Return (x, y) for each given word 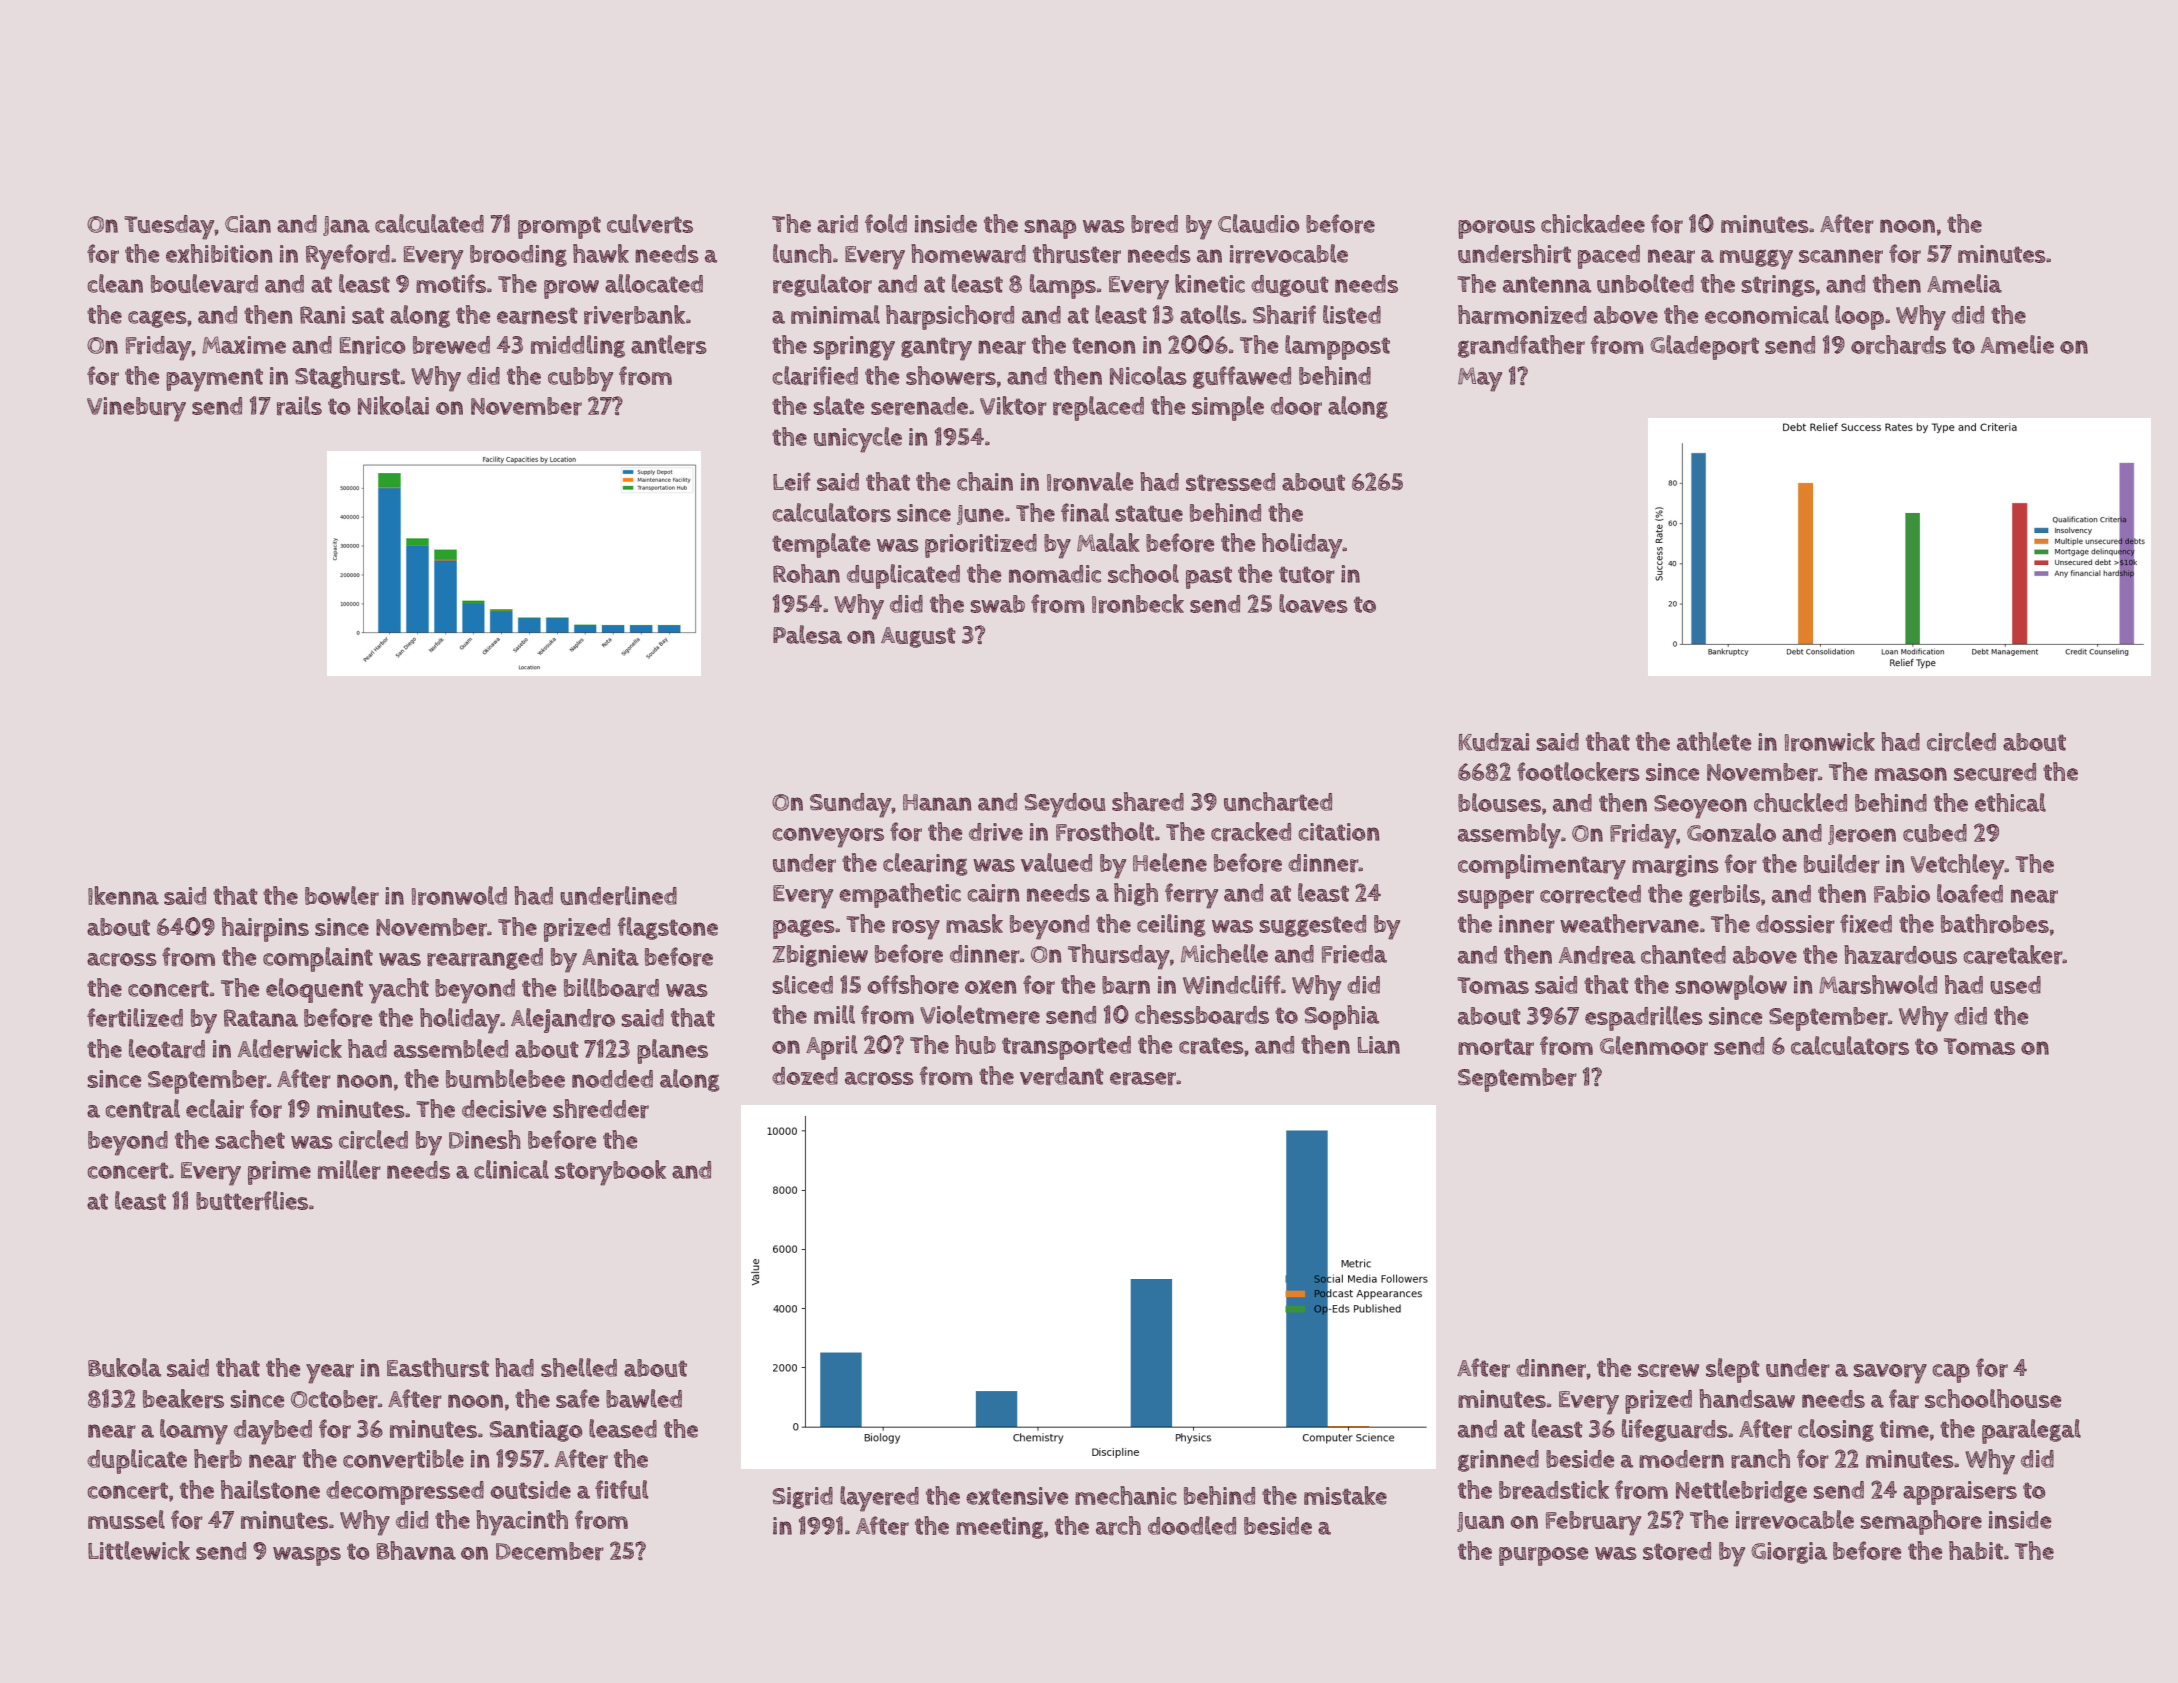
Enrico (372, 345)
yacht (399, 991)
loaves (1313, 603)
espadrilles (1644, 1018)
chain (985, 481)
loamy (194, 1432)
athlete (1714, 741)
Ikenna (123, 895)
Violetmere (980, 1015)
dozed (805, 1076)
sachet (250, 1139)
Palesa (807, 634)
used (2015, 985)
